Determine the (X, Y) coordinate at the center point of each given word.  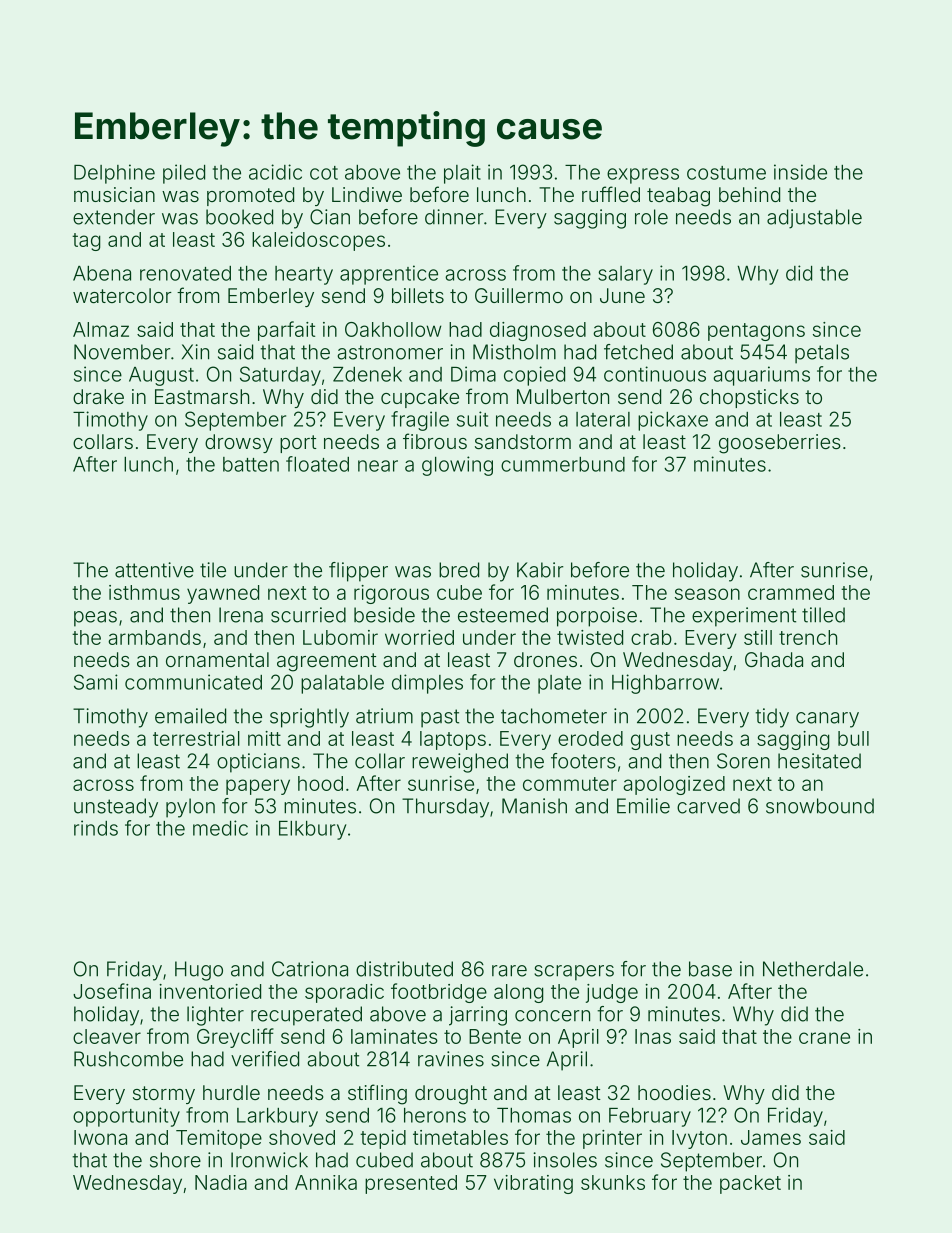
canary (827, 720)
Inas (653, 1036)
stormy (164, 1095)
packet (750, 1184)
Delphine (114, 174)
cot (324, 173)
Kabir (540, 570)
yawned (223, 594)
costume (726, 173)
